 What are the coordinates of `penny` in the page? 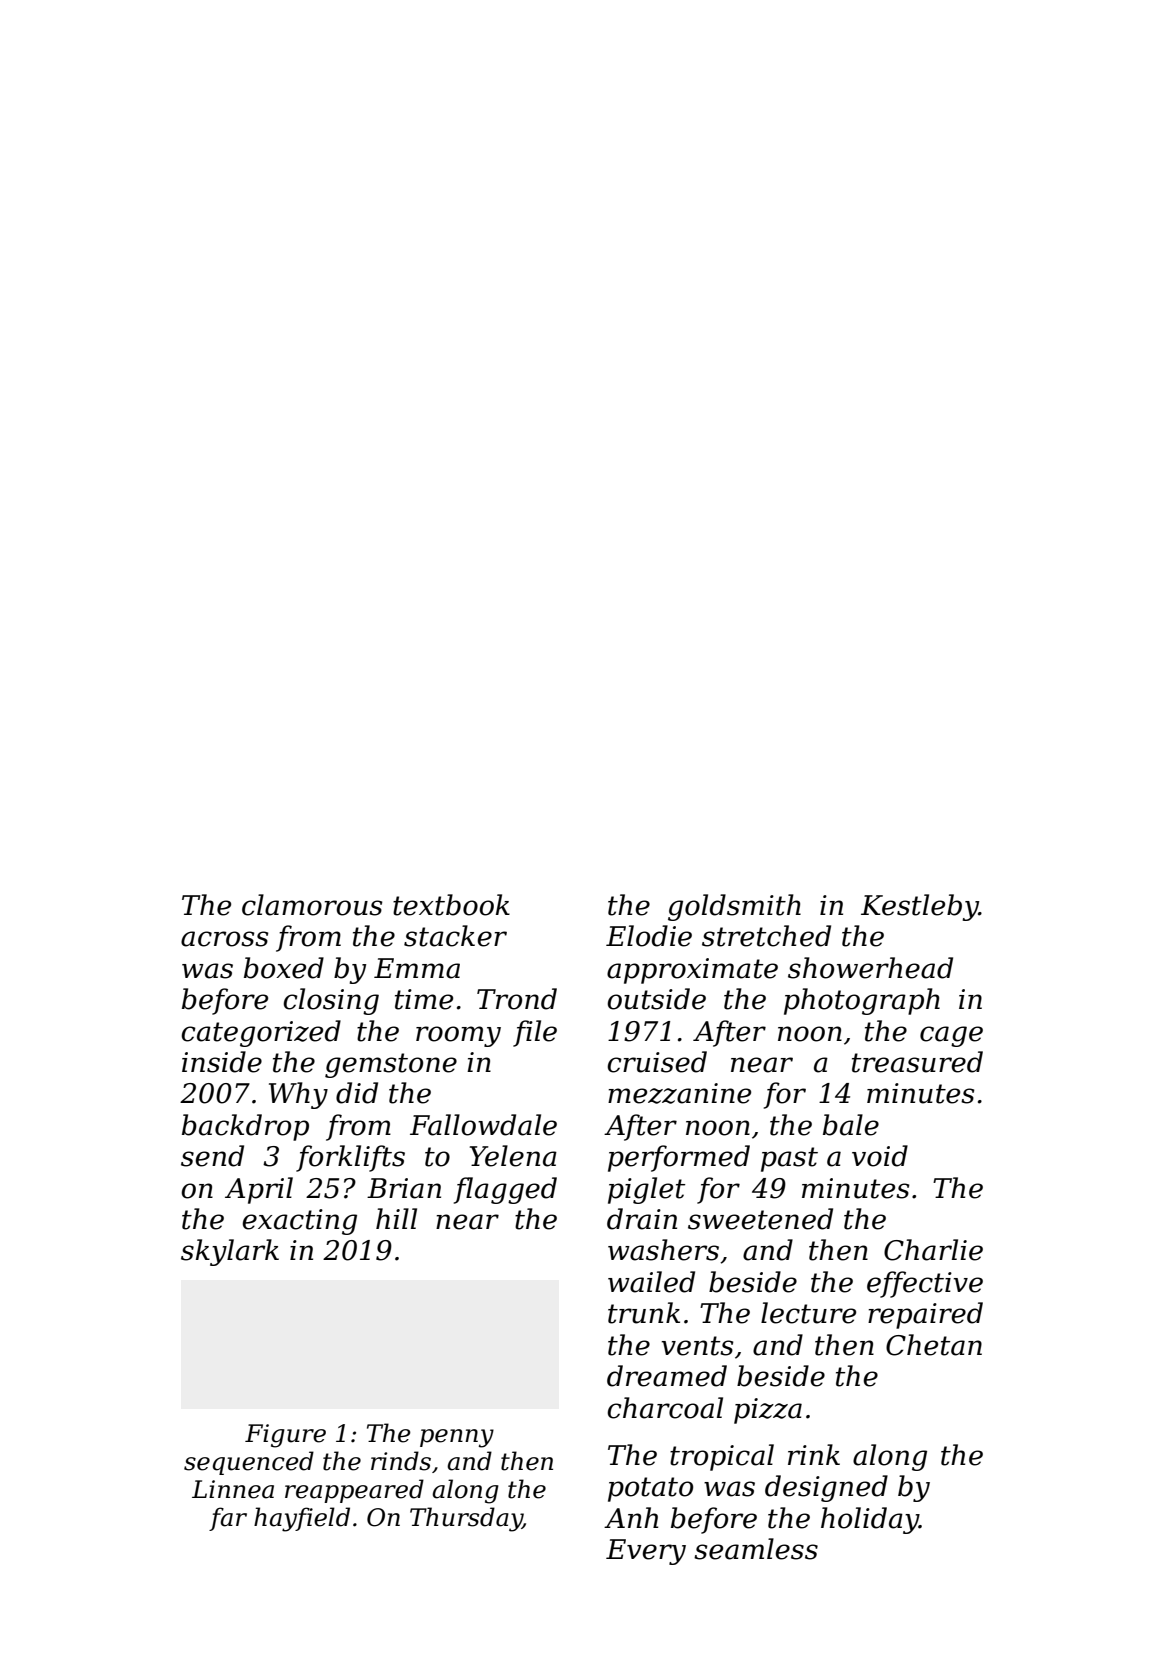 It's located at (457, 1438).
